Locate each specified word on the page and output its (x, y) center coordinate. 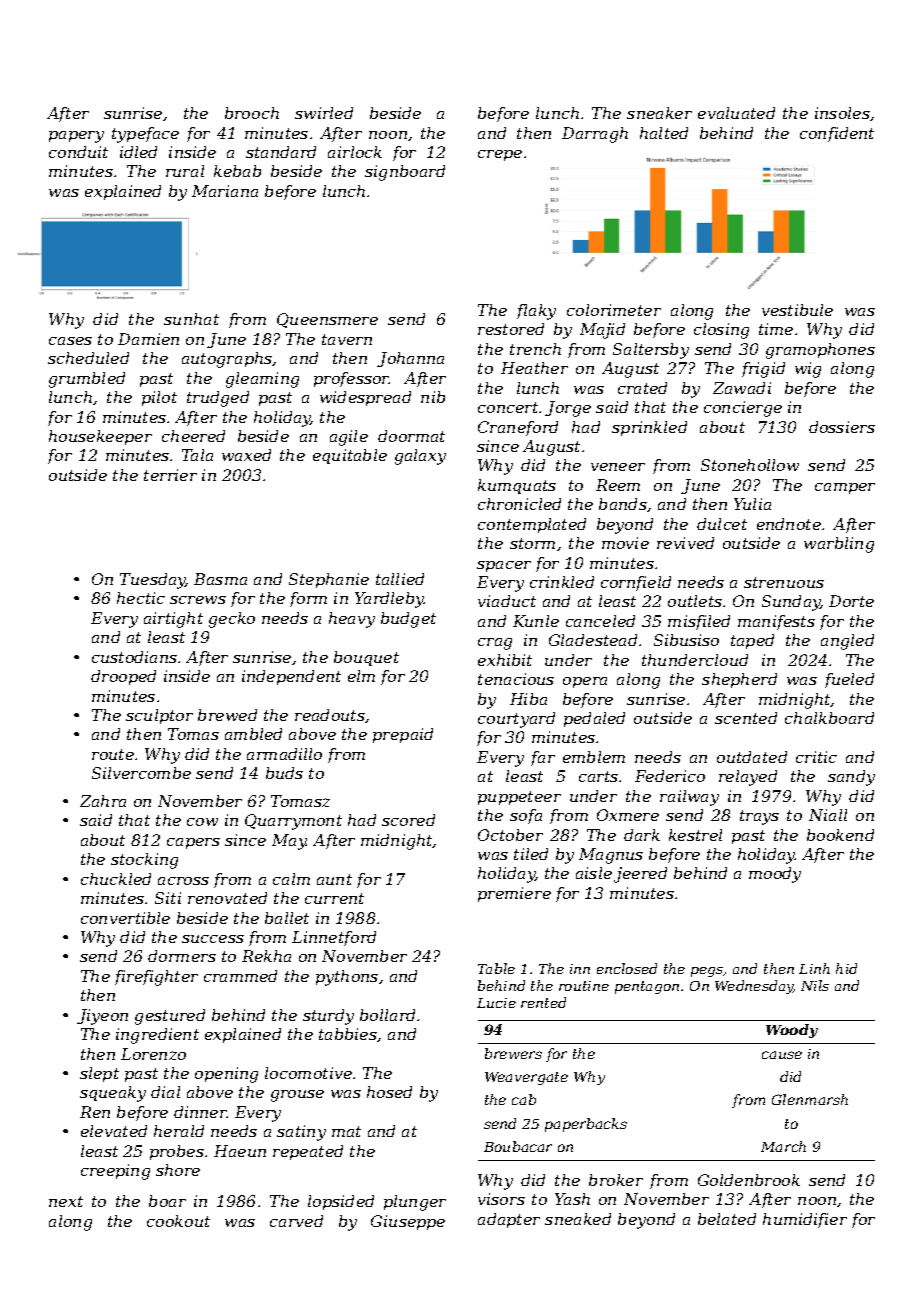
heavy (352, 620)
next (66, 1201)
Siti (168, 898)
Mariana (225, 191)
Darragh (595, 135)
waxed (246, 455)
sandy (851, 778)
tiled (531, 854)
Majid (602, 331)
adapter (509, 1220)
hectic (141, 598)
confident (837, 134)
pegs (707, 972)
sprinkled (649, 428)
